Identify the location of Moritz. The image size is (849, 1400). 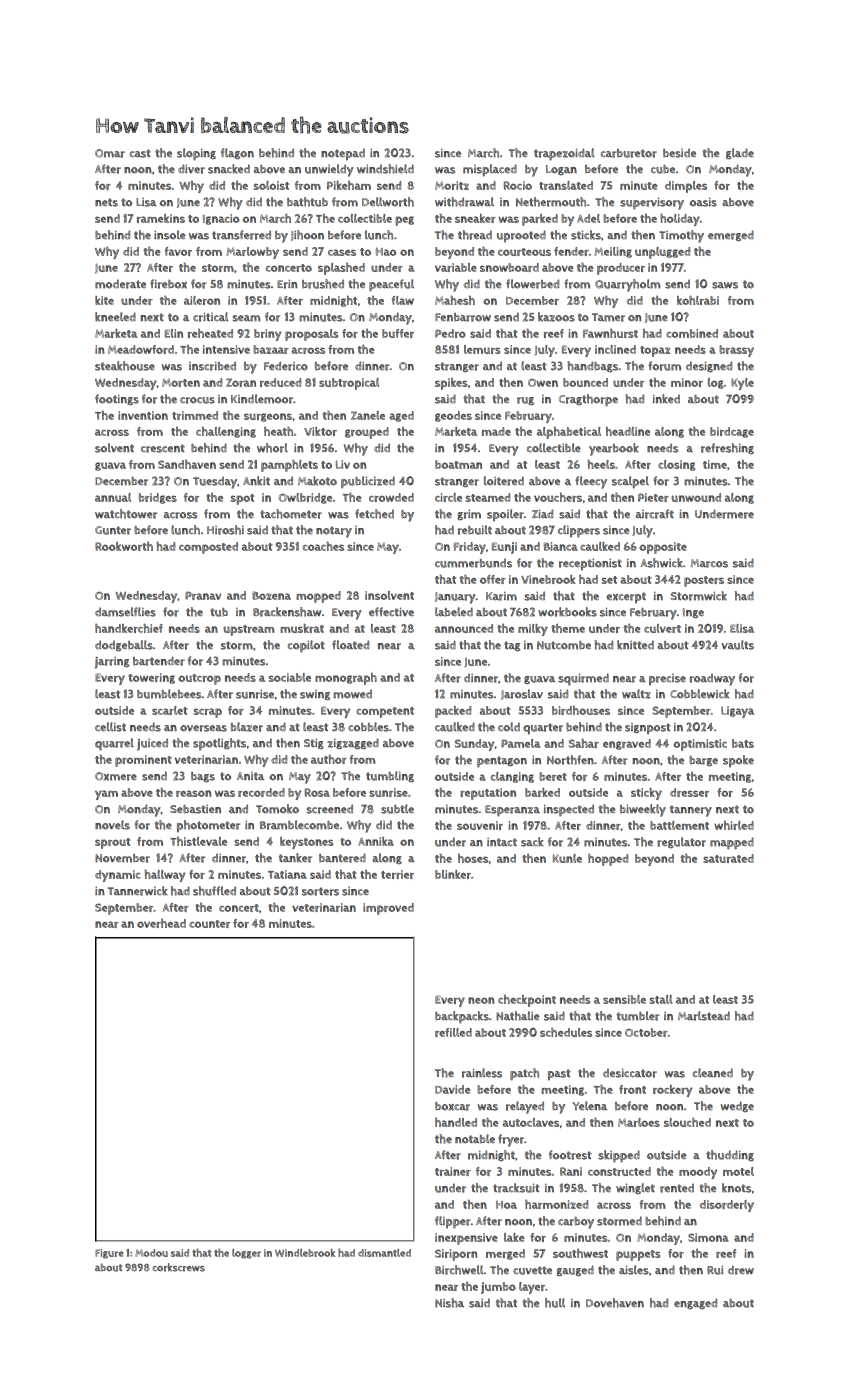
(452, 185).
